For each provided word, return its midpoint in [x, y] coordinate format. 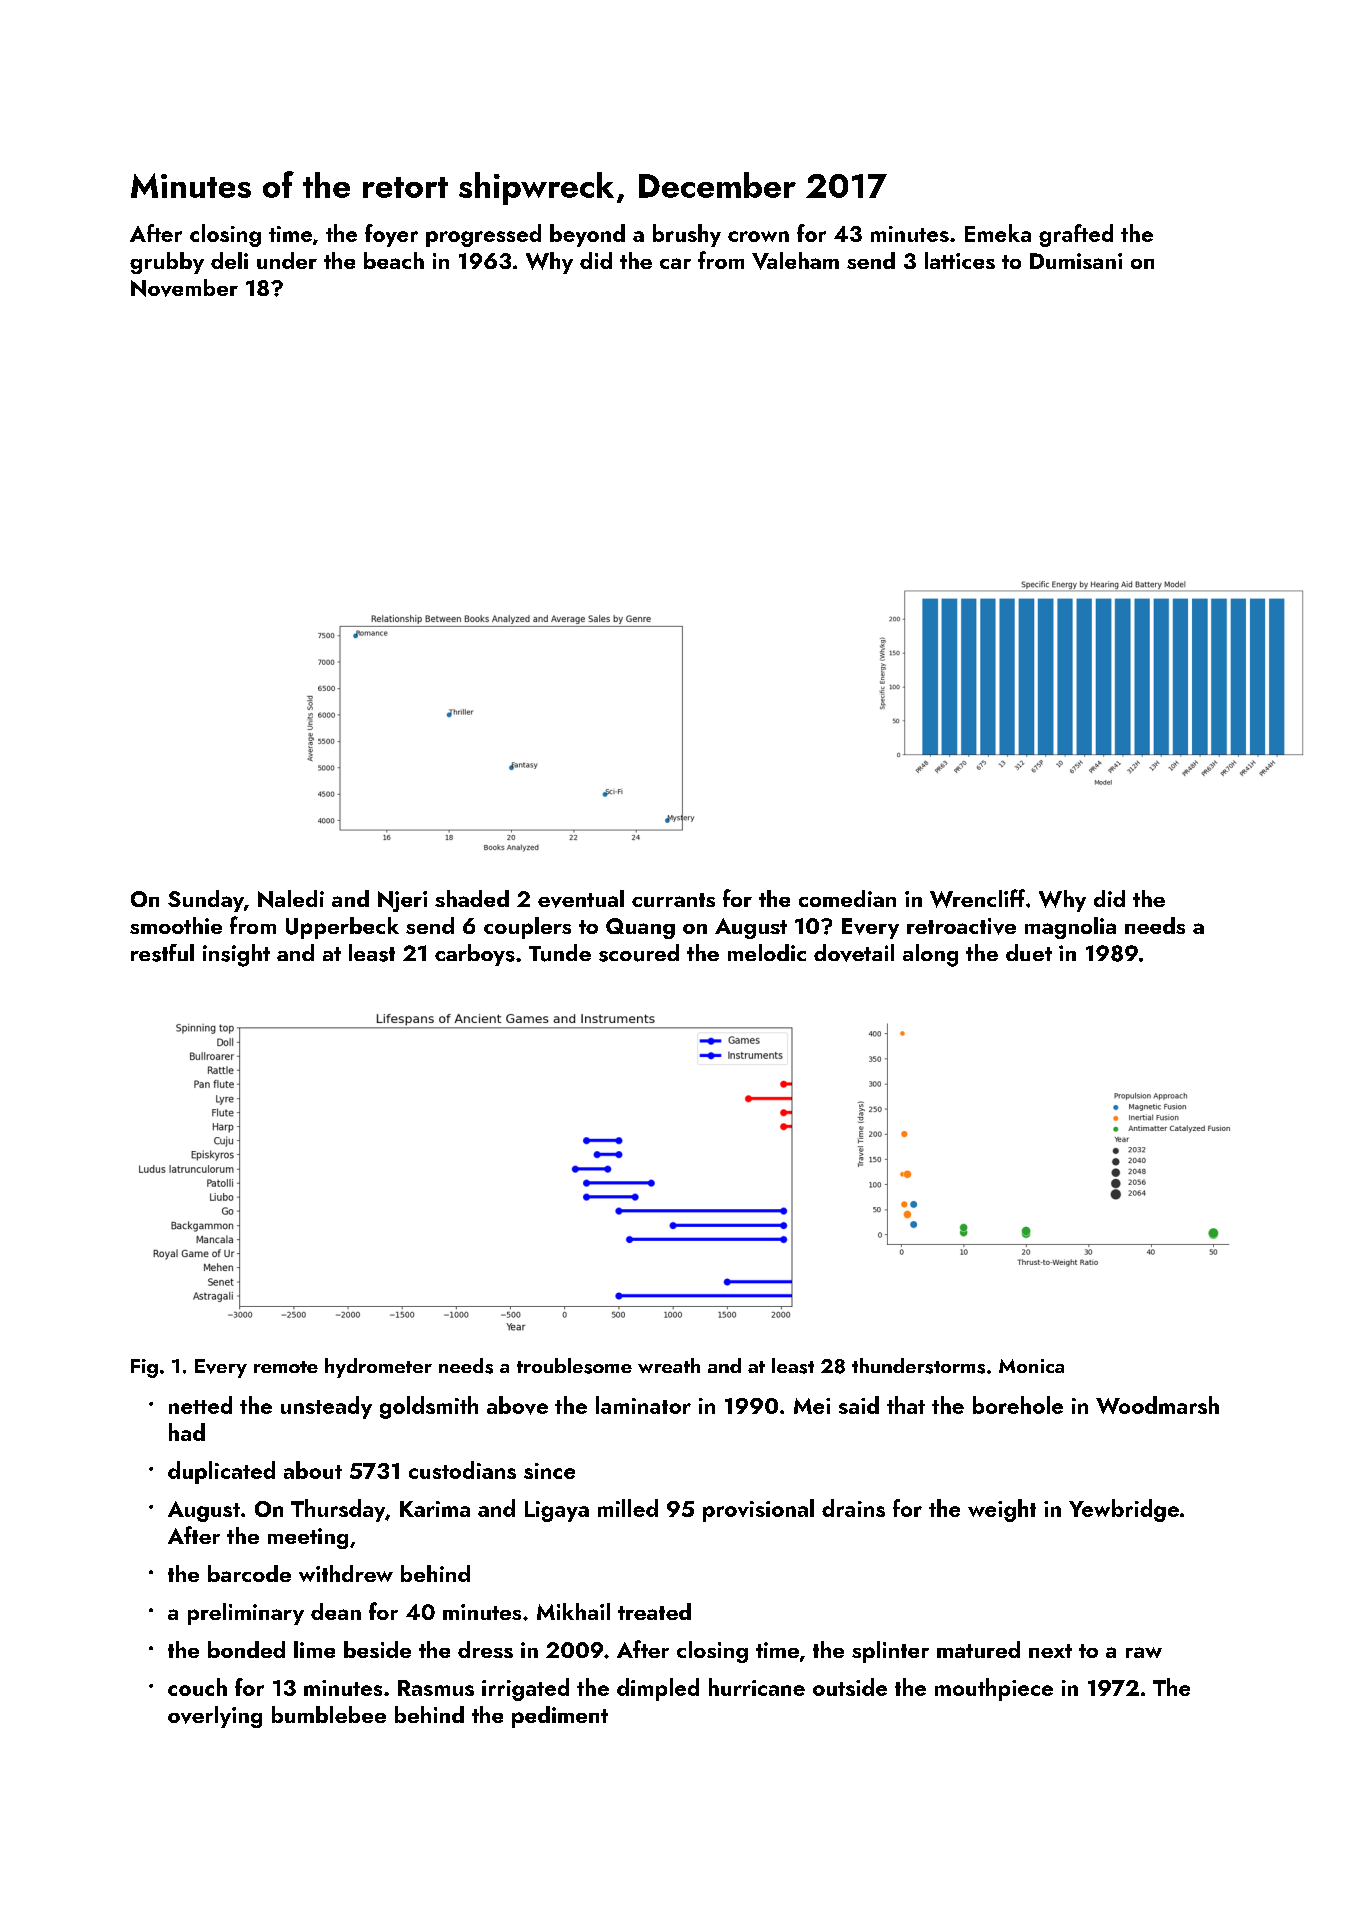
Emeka [998, 233]
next [1050, 1651]
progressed [483, 235]
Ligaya [557, 1511]
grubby [167, 263]
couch [197, 1687]
